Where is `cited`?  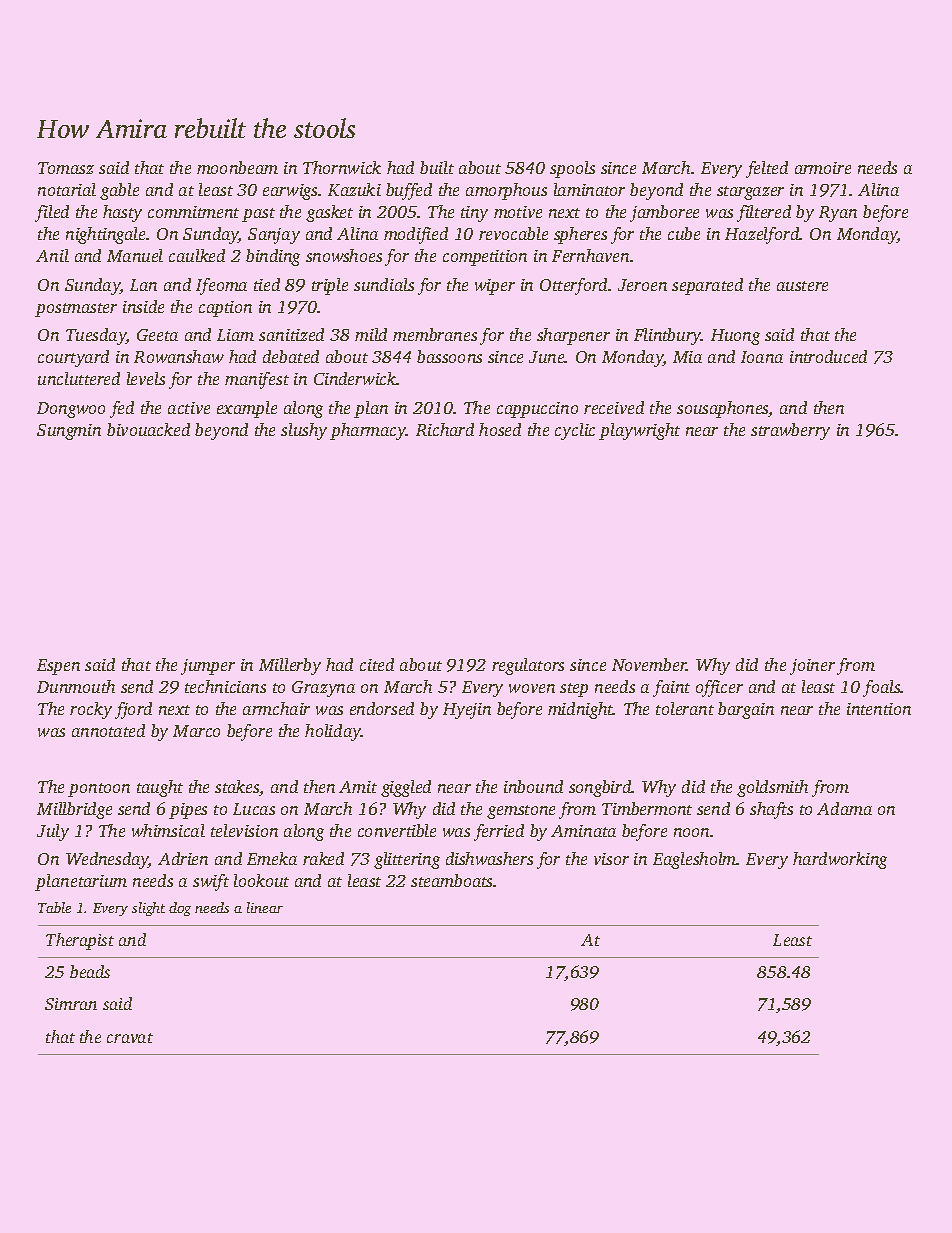
cited is located at coordinates (377, 664).
